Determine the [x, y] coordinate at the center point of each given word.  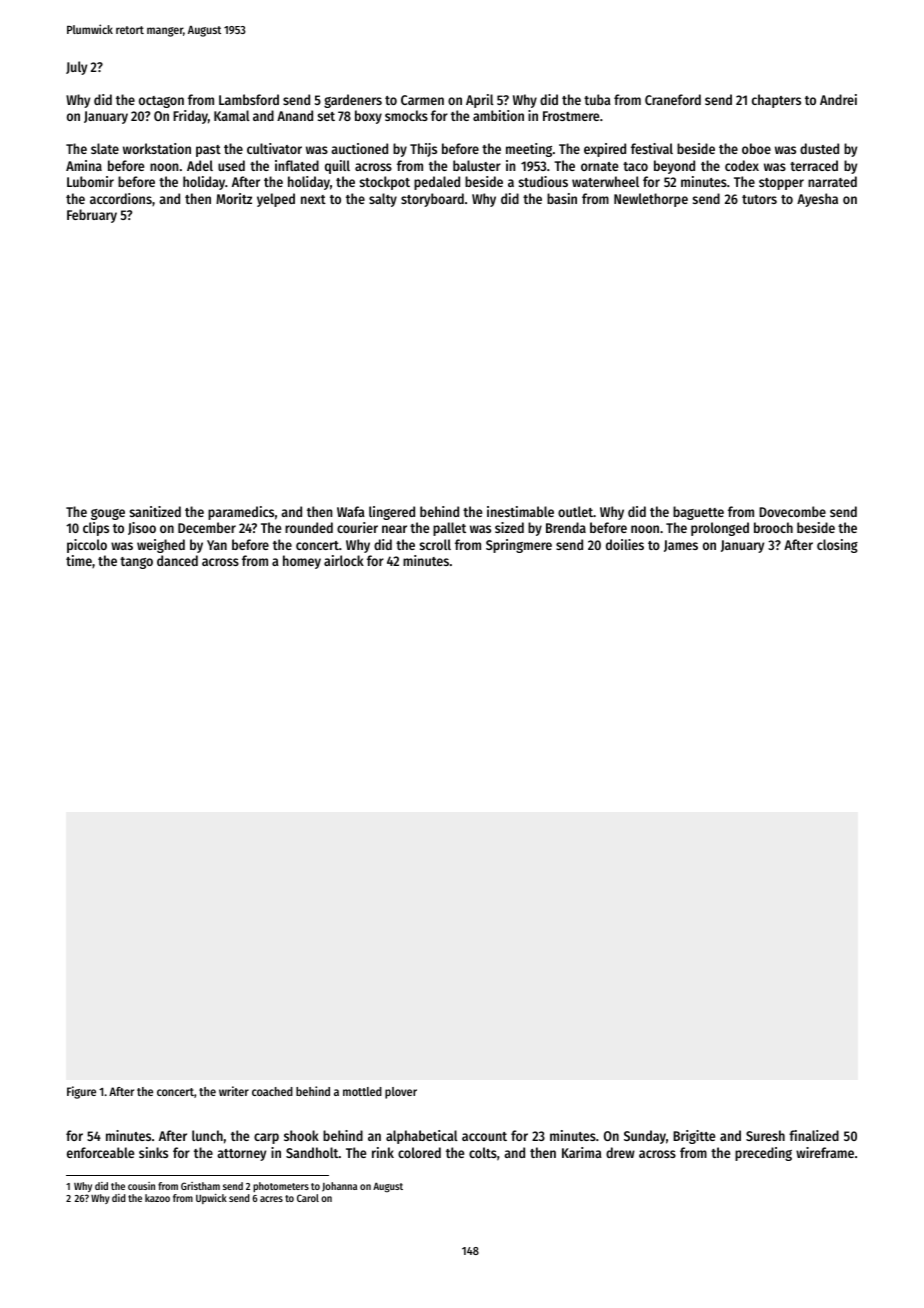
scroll [435, 544]
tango [136, 563]
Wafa [351, 511]
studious [543, 181]
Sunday [645, 1137]
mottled [362, 1091]
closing [837, 546]
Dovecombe [792, 511]
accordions [121, 198]
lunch [207, 1135]
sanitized [155, 511]
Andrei [838, 99]
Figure [81, 1092]
